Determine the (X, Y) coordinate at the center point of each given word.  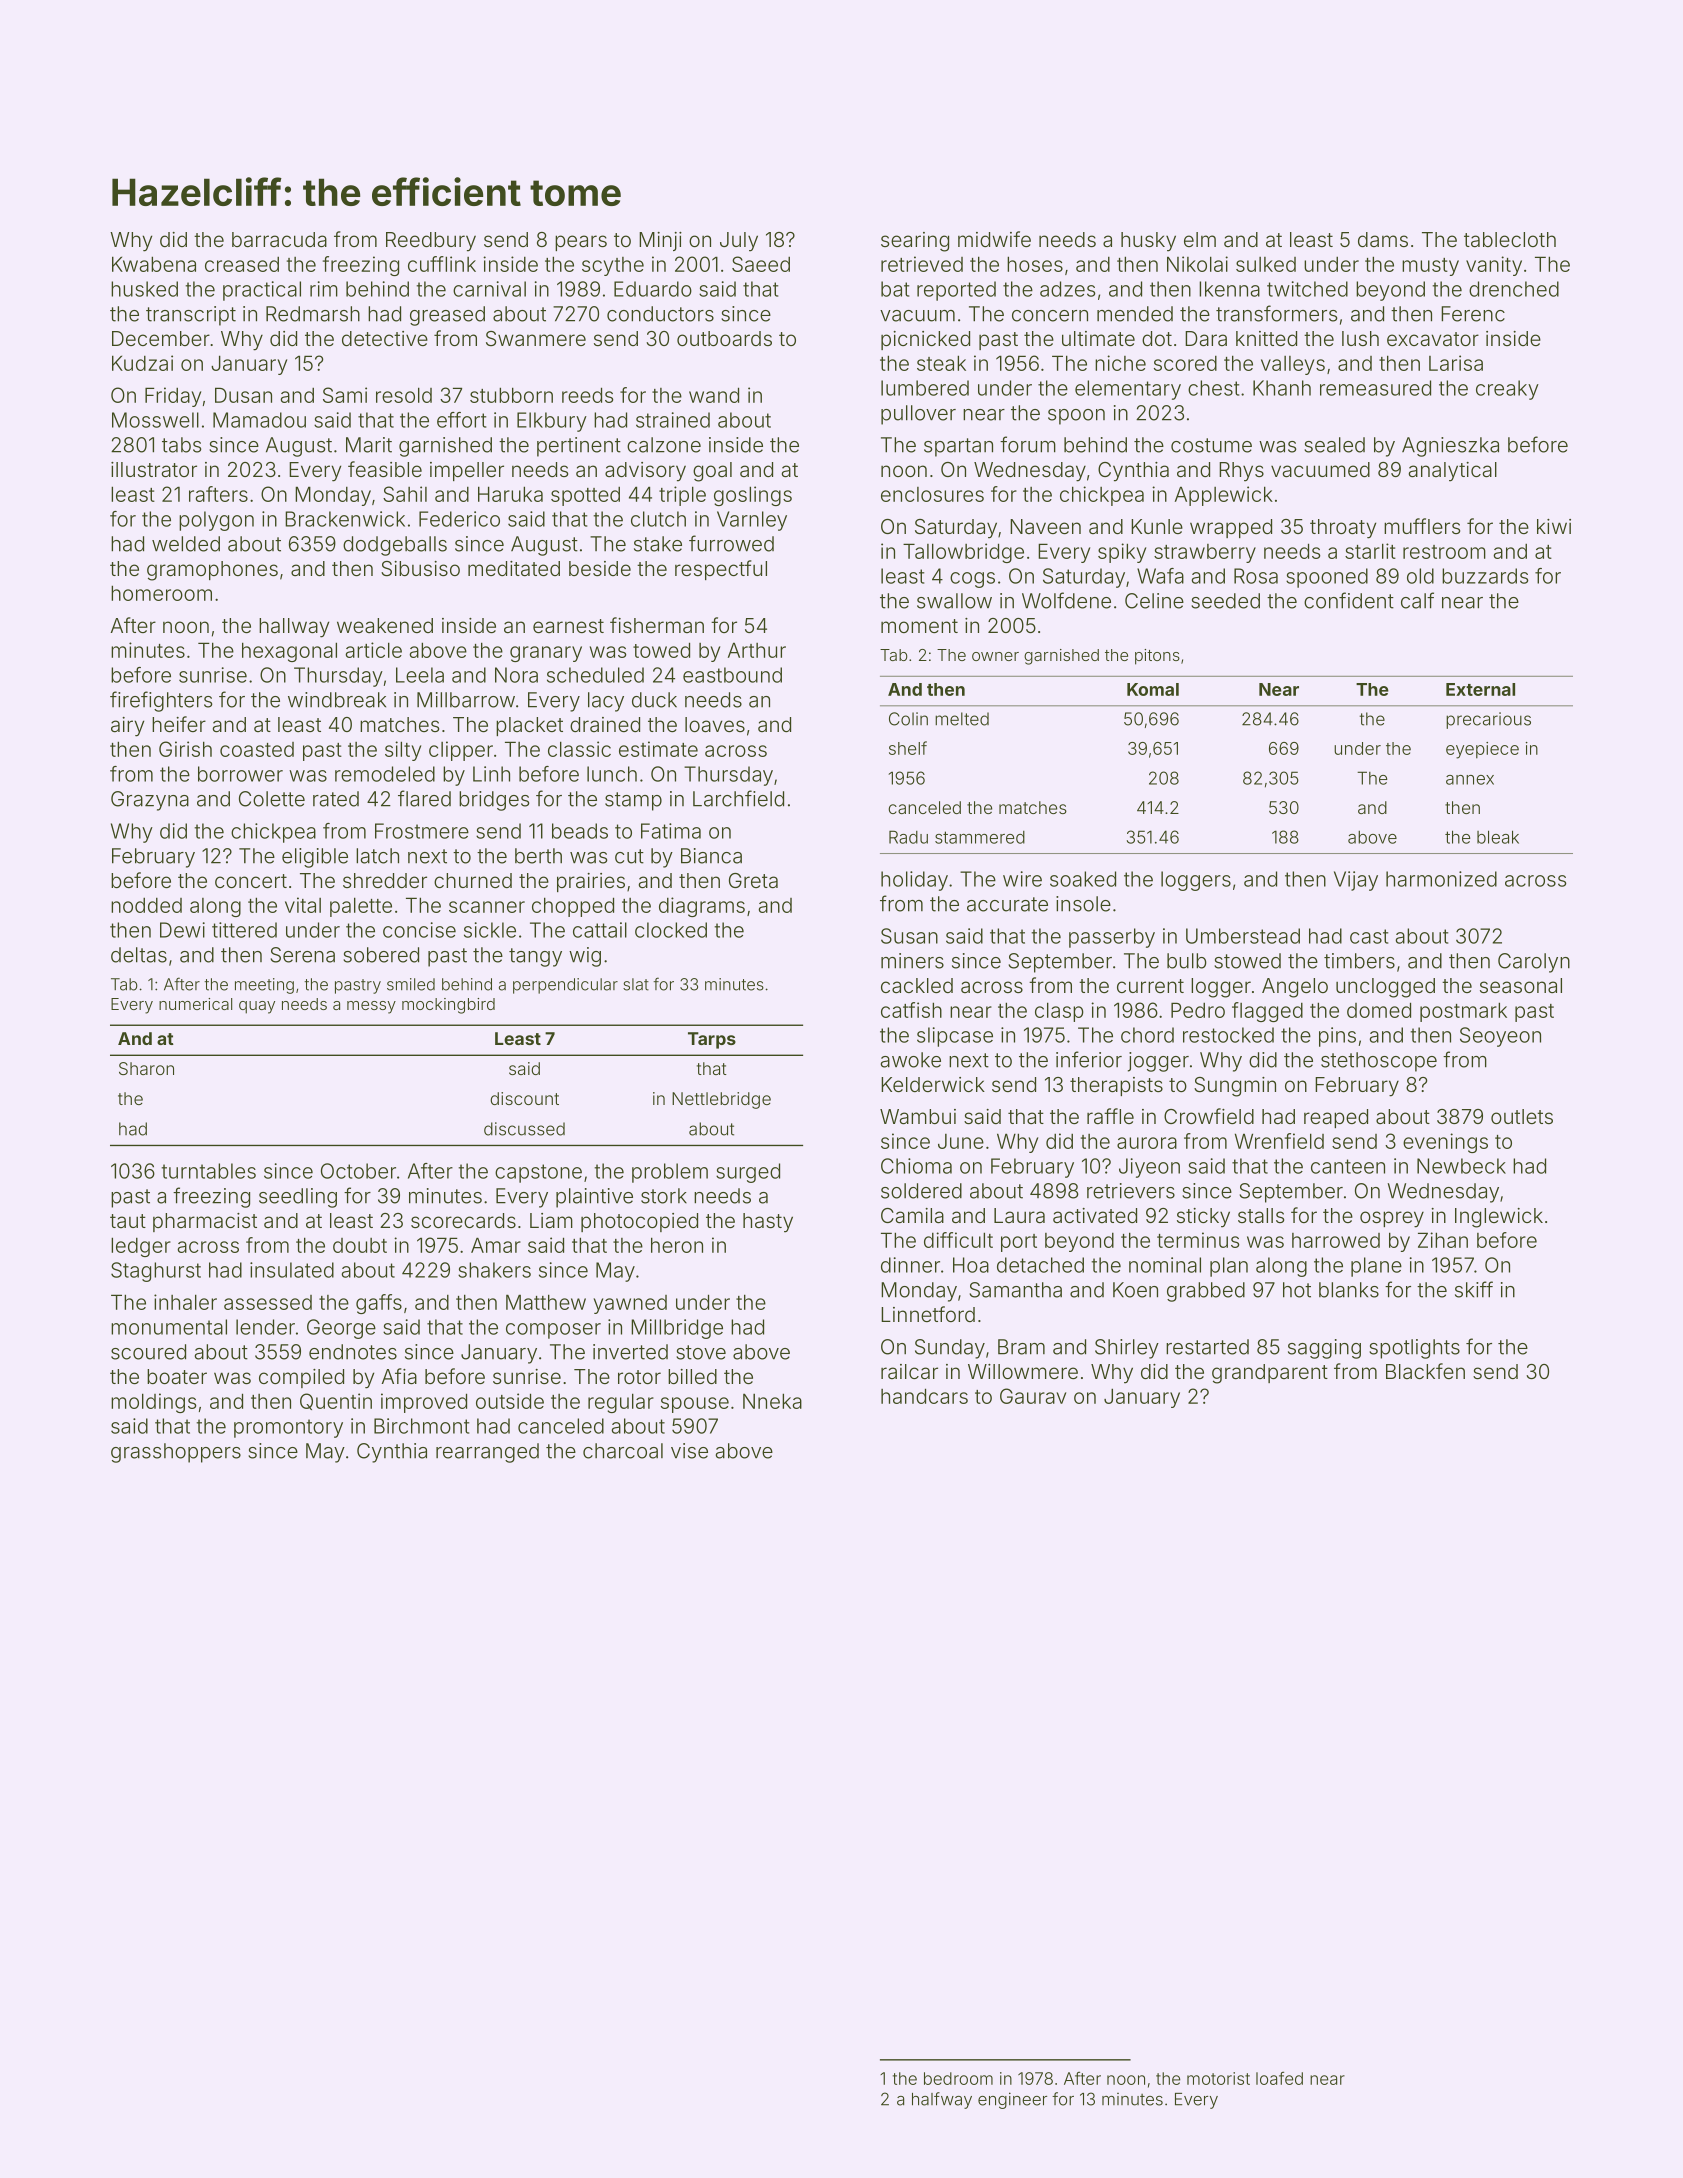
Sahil (405, 494)
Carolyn (1534, 963)
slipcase (955, 1037)
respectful (721, 570)
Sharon (146, 1068)
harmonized (1441, 879)
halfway (942, 2100)
